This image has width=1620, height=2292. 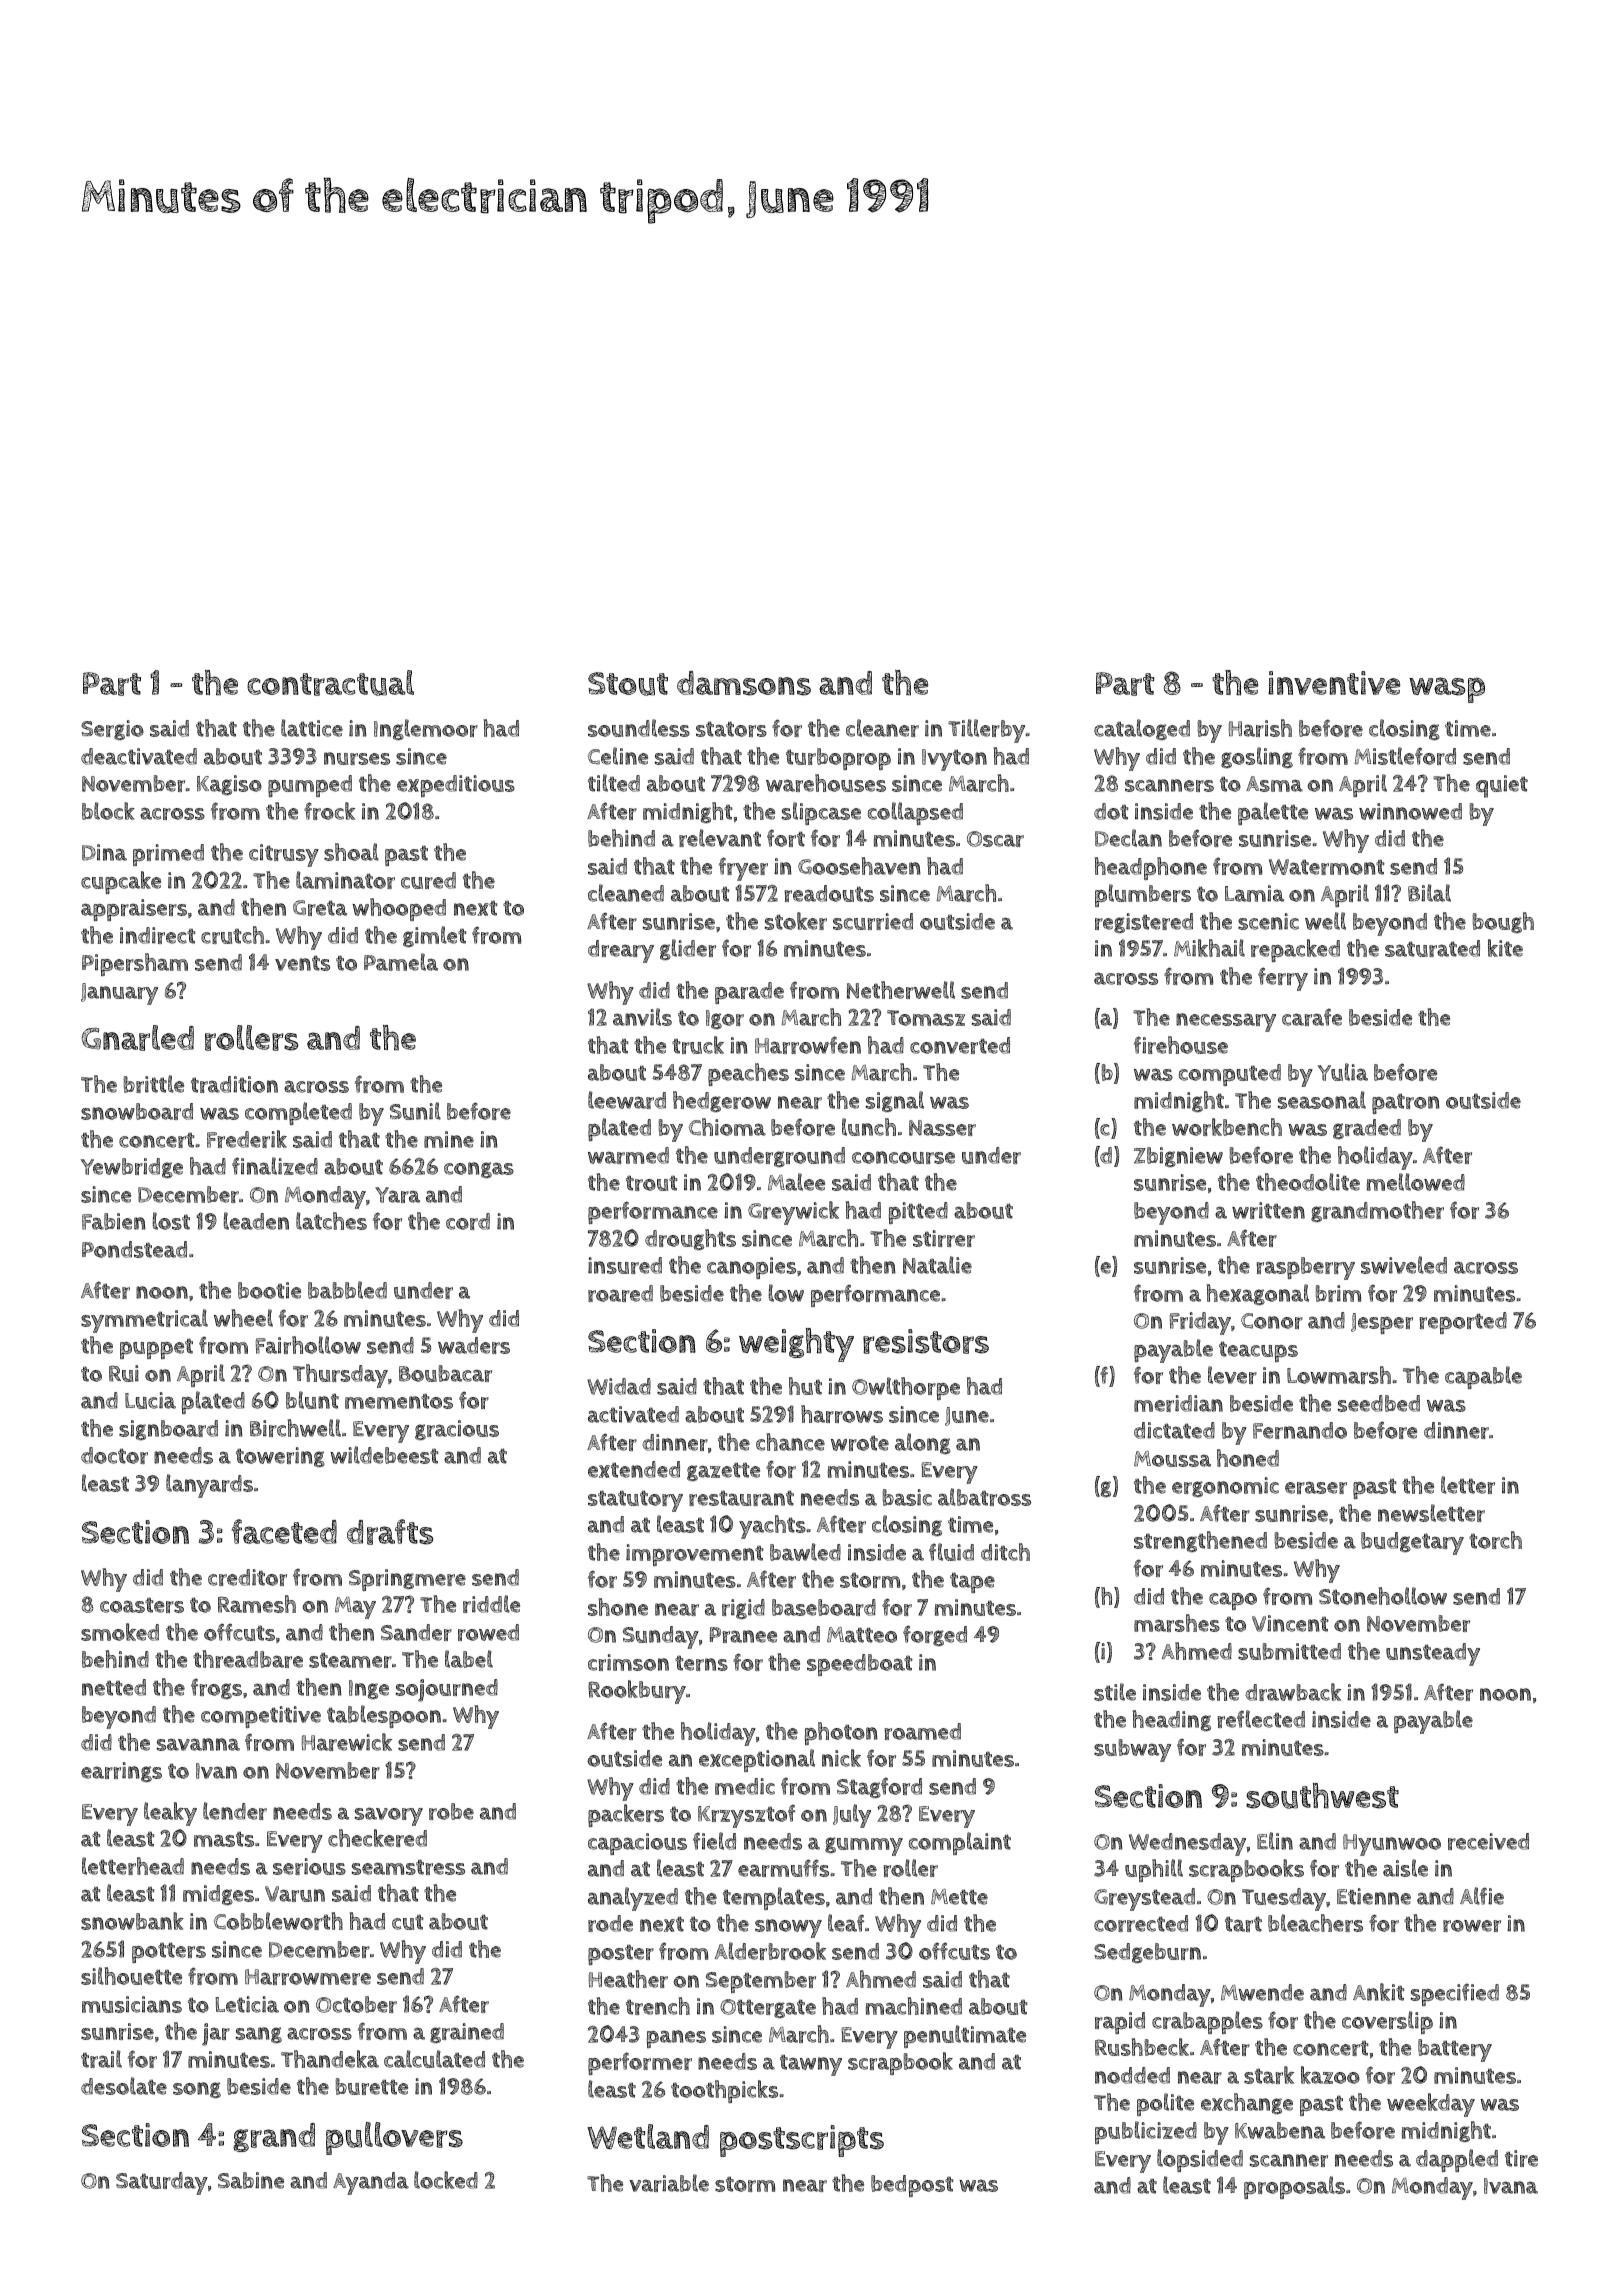 What do you see at coordinates (1257, 1294) in the image?
I see `hexagonal` at bounding box center [1257, 1294].
